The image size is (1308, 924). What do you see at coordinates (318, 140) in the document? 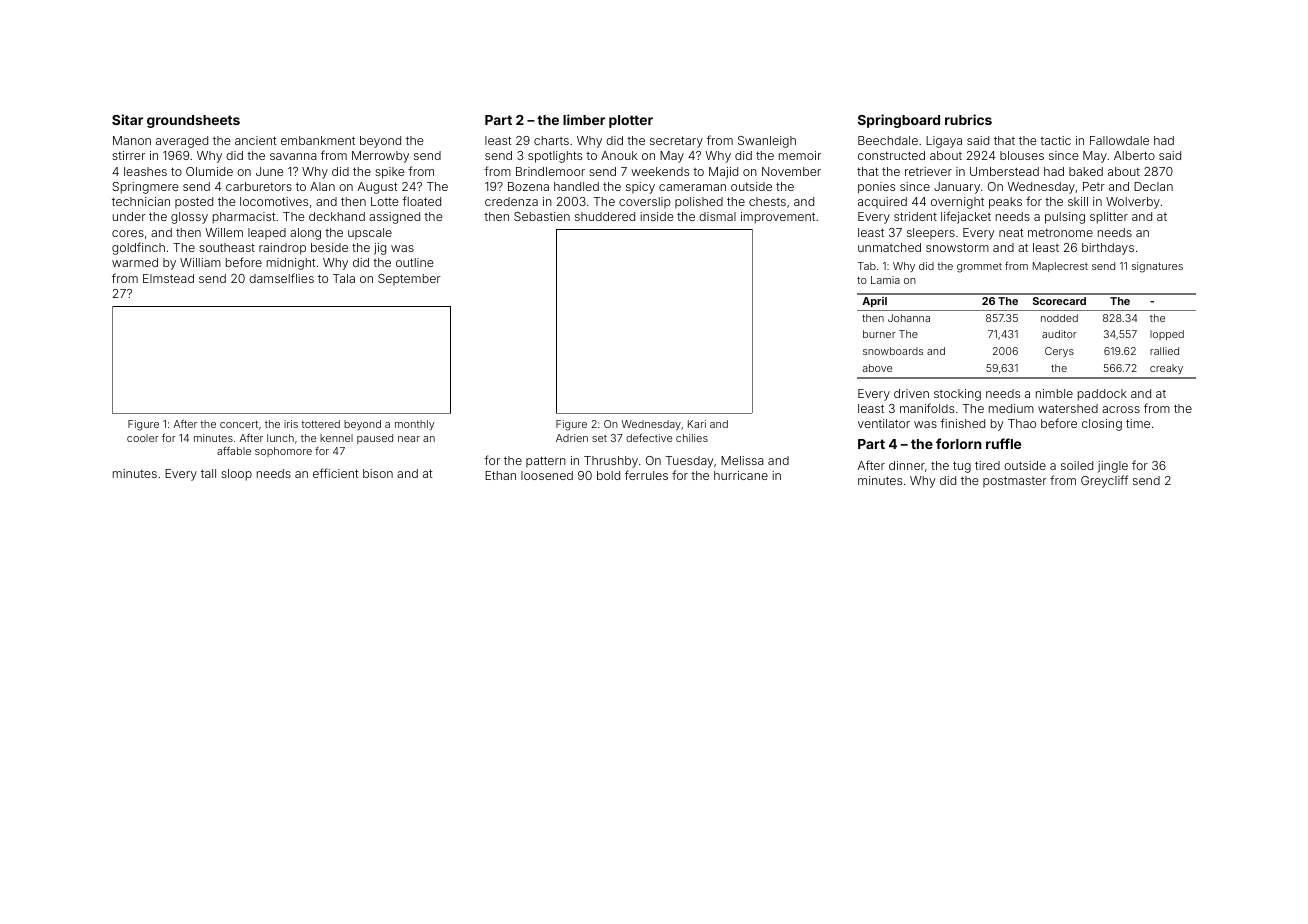
I see `embankment` at bounding box center [318, 140].
